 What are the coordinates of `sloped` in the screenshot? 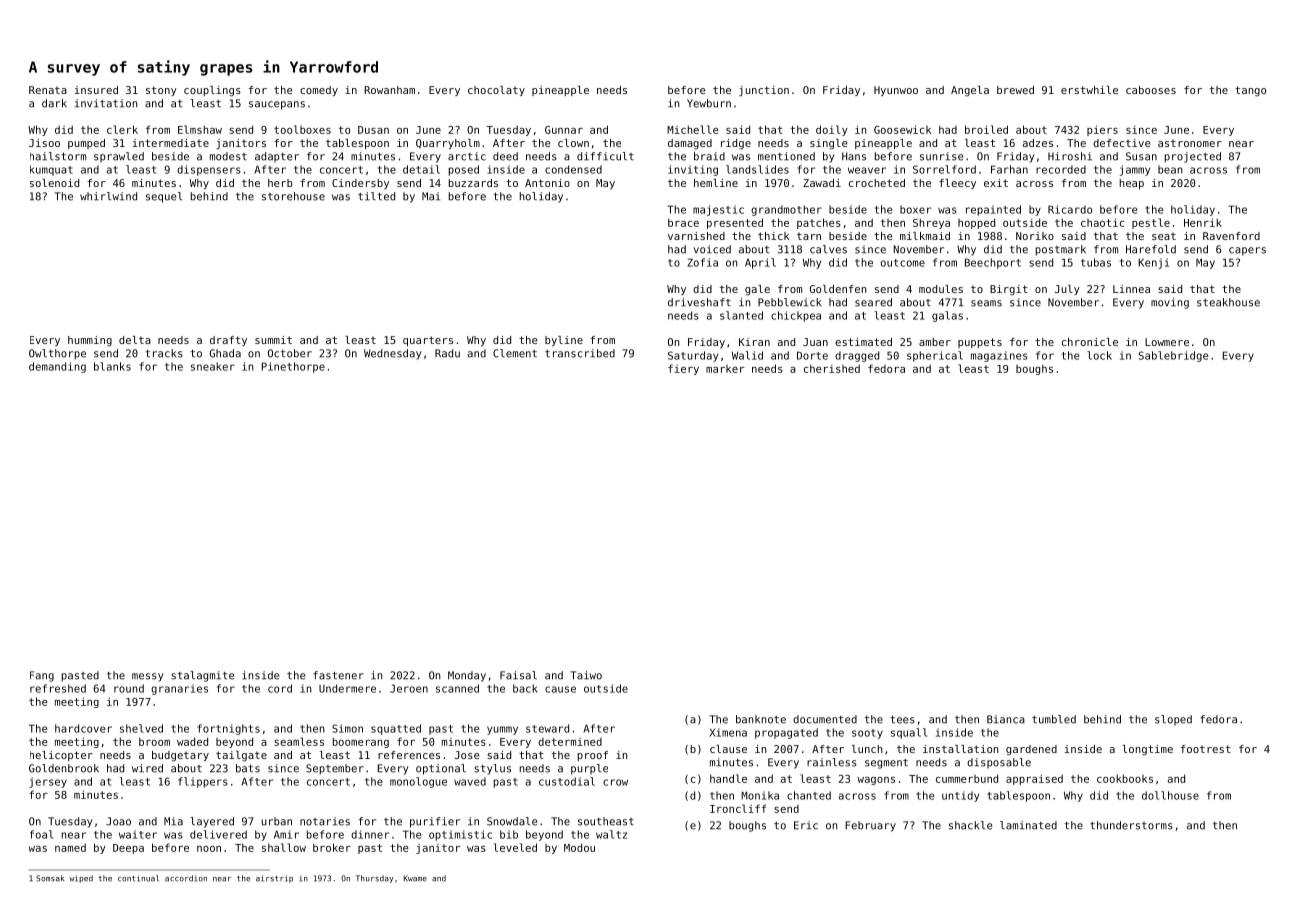 It's located at (1173, 720).
